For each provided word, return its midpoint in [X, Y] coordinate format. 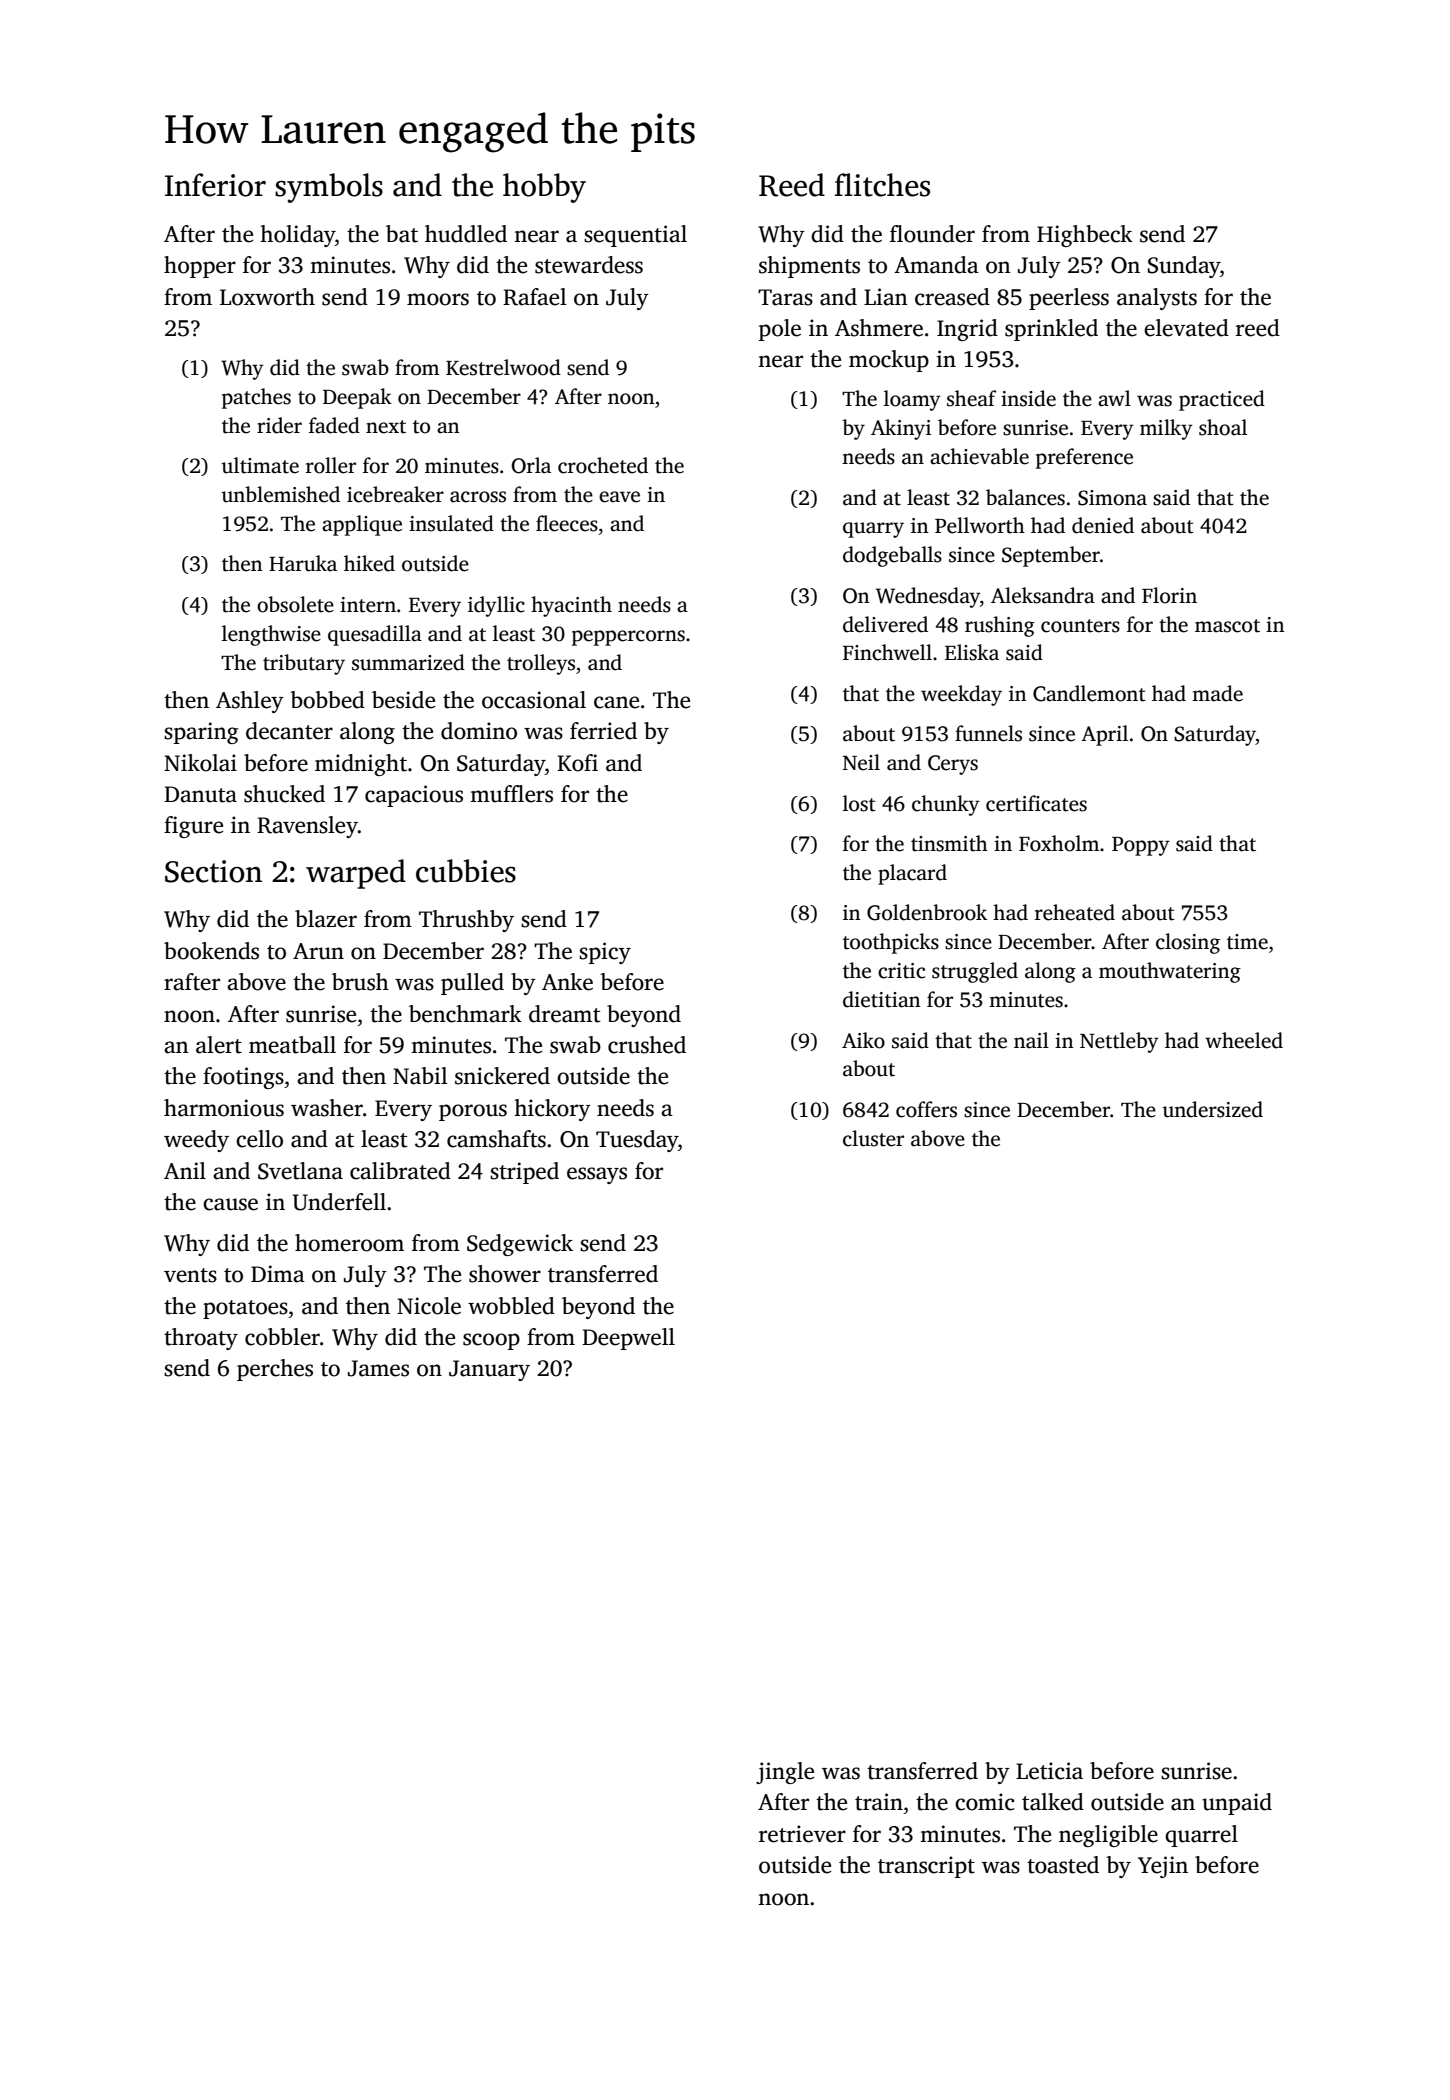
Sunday [1184, 267]
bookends [211, 951]
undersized [1213, 1109]
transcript [926, 1867]
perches [275, 1370]
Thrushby [466, 921]
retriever [802, 1834]
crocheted [603, 465]
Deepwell [628, 1339]
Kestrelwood [503, 367]
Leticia [1049, 1771]
